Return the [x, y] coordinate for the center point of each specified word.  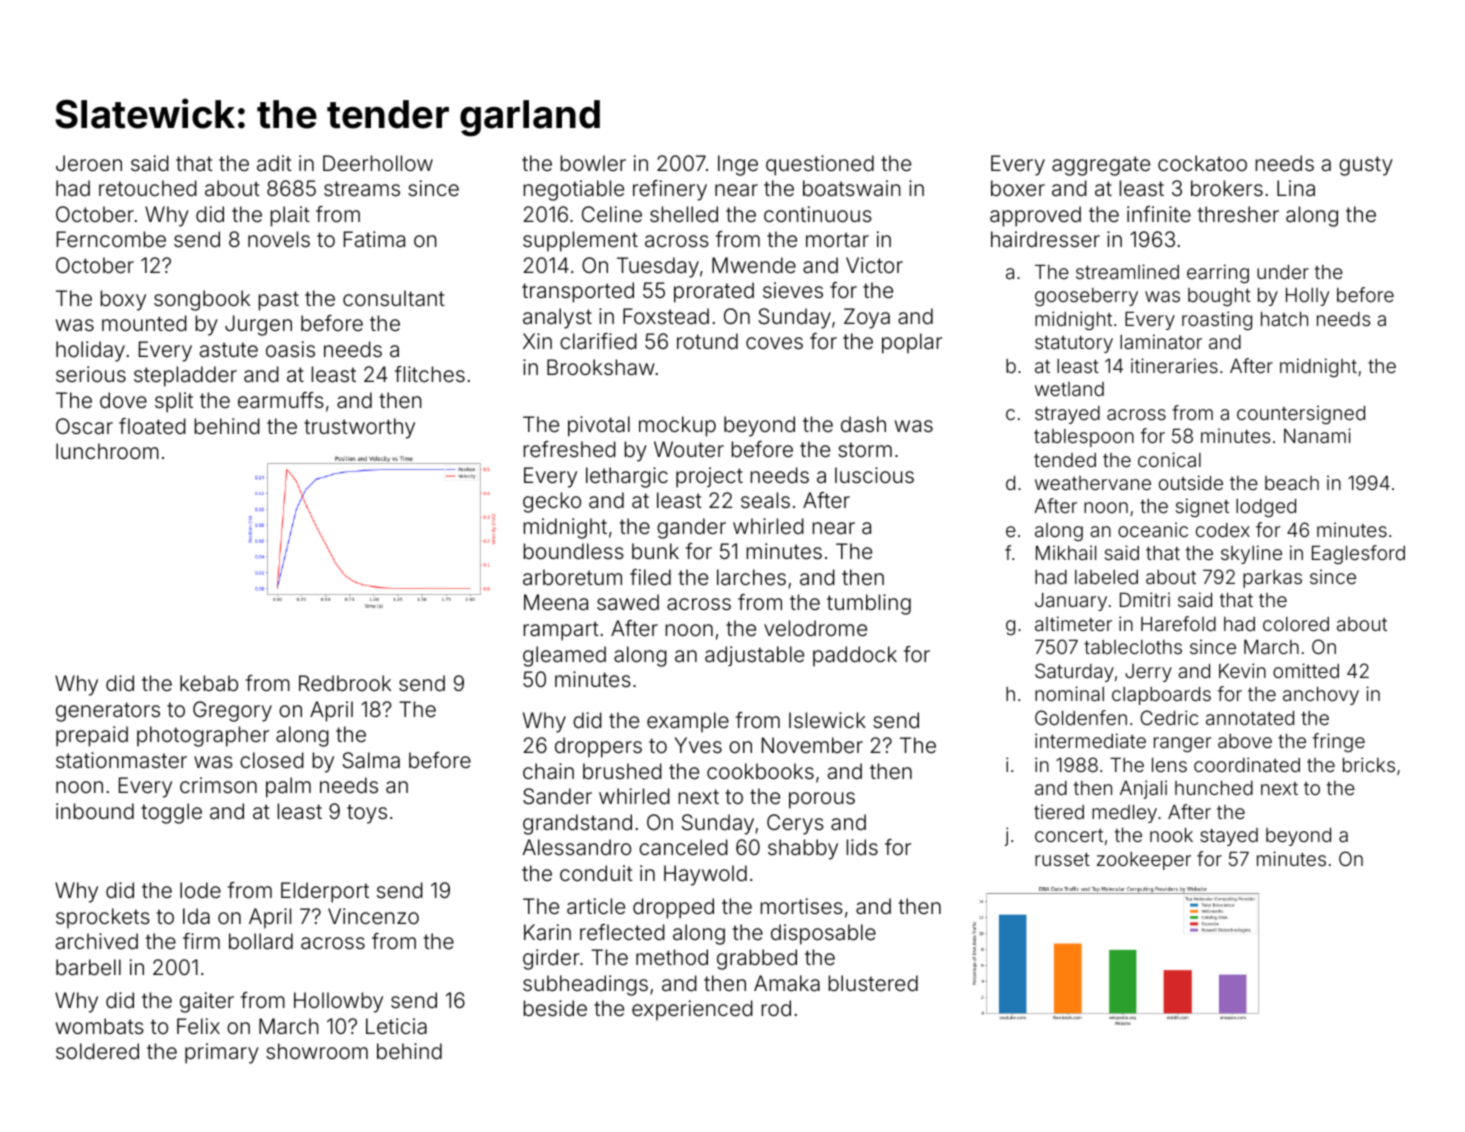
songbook [202, 300]
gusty [1366, 166]
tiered [1059, 811]
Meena [556, 602]
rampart [561, 631]
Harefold [1178, 623]
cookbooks [760, 771]
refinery [670, 190]
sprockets [103, 918]
